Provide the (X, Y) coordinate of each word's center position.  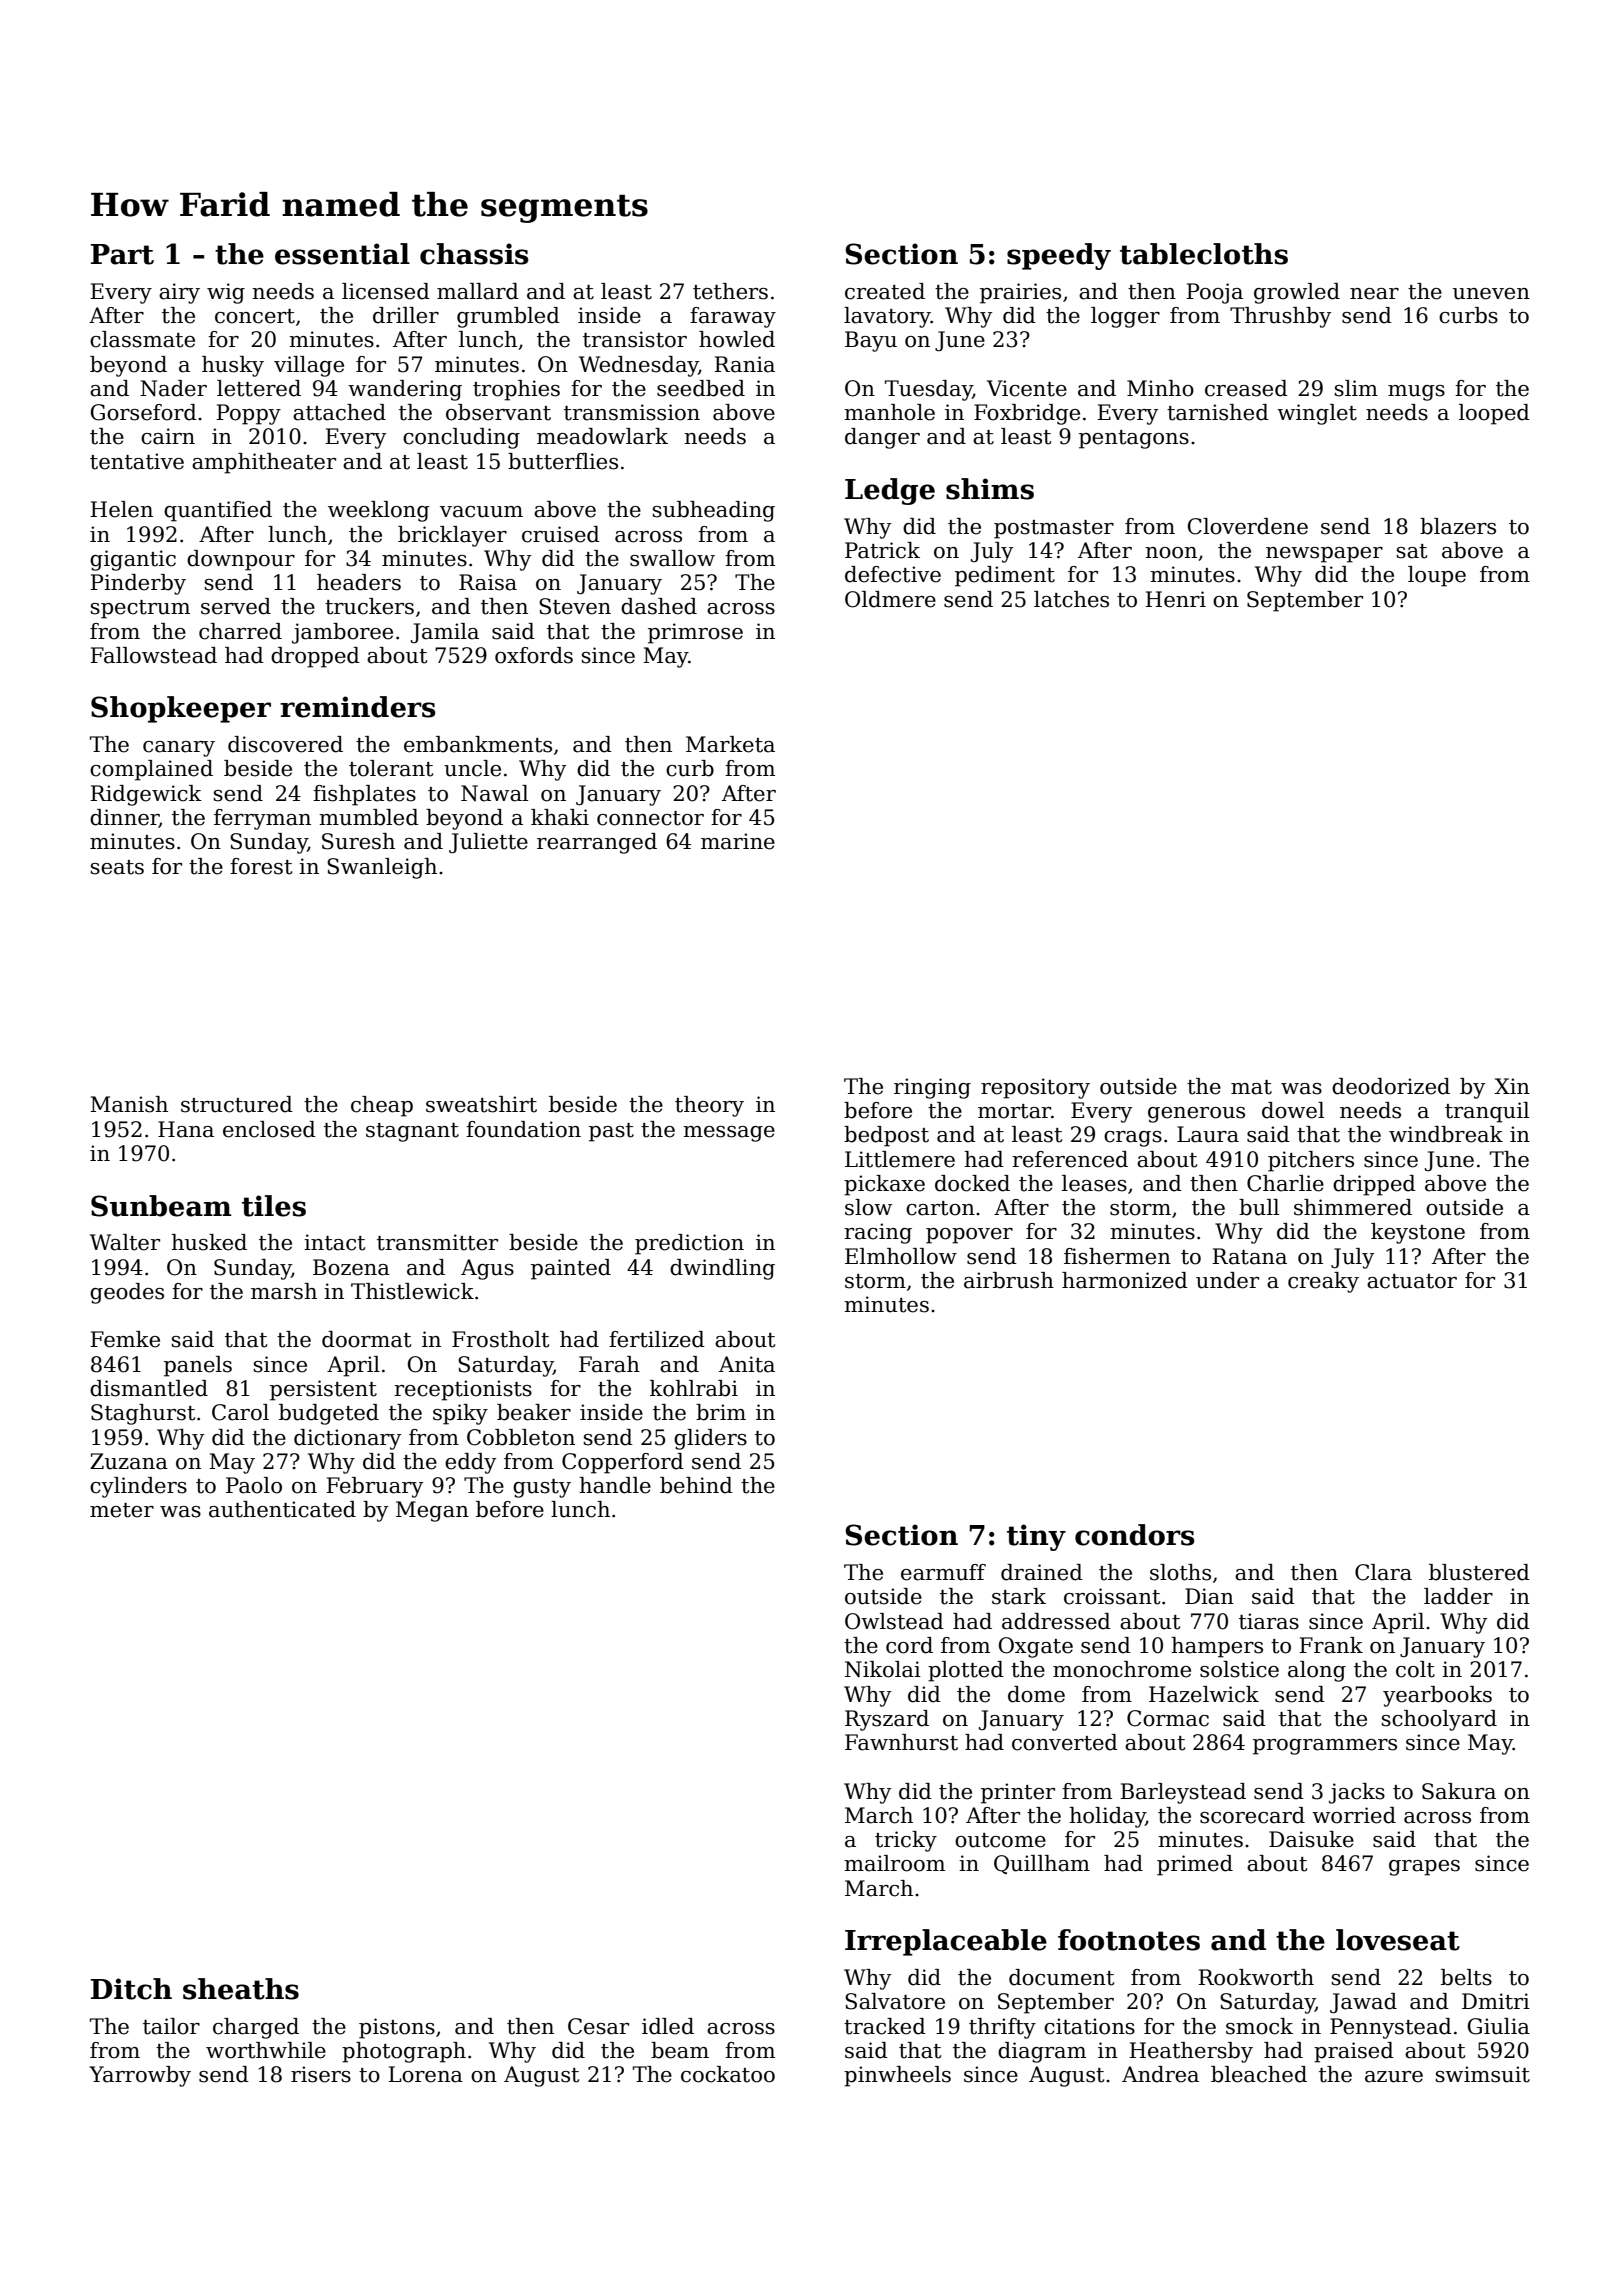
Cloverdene (1248, 526)
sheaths (241, 1989)
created (885, 291)
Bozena (351, 1267)
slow (868, 1207)
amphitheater (264, 463)
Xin (1512, 1086)
